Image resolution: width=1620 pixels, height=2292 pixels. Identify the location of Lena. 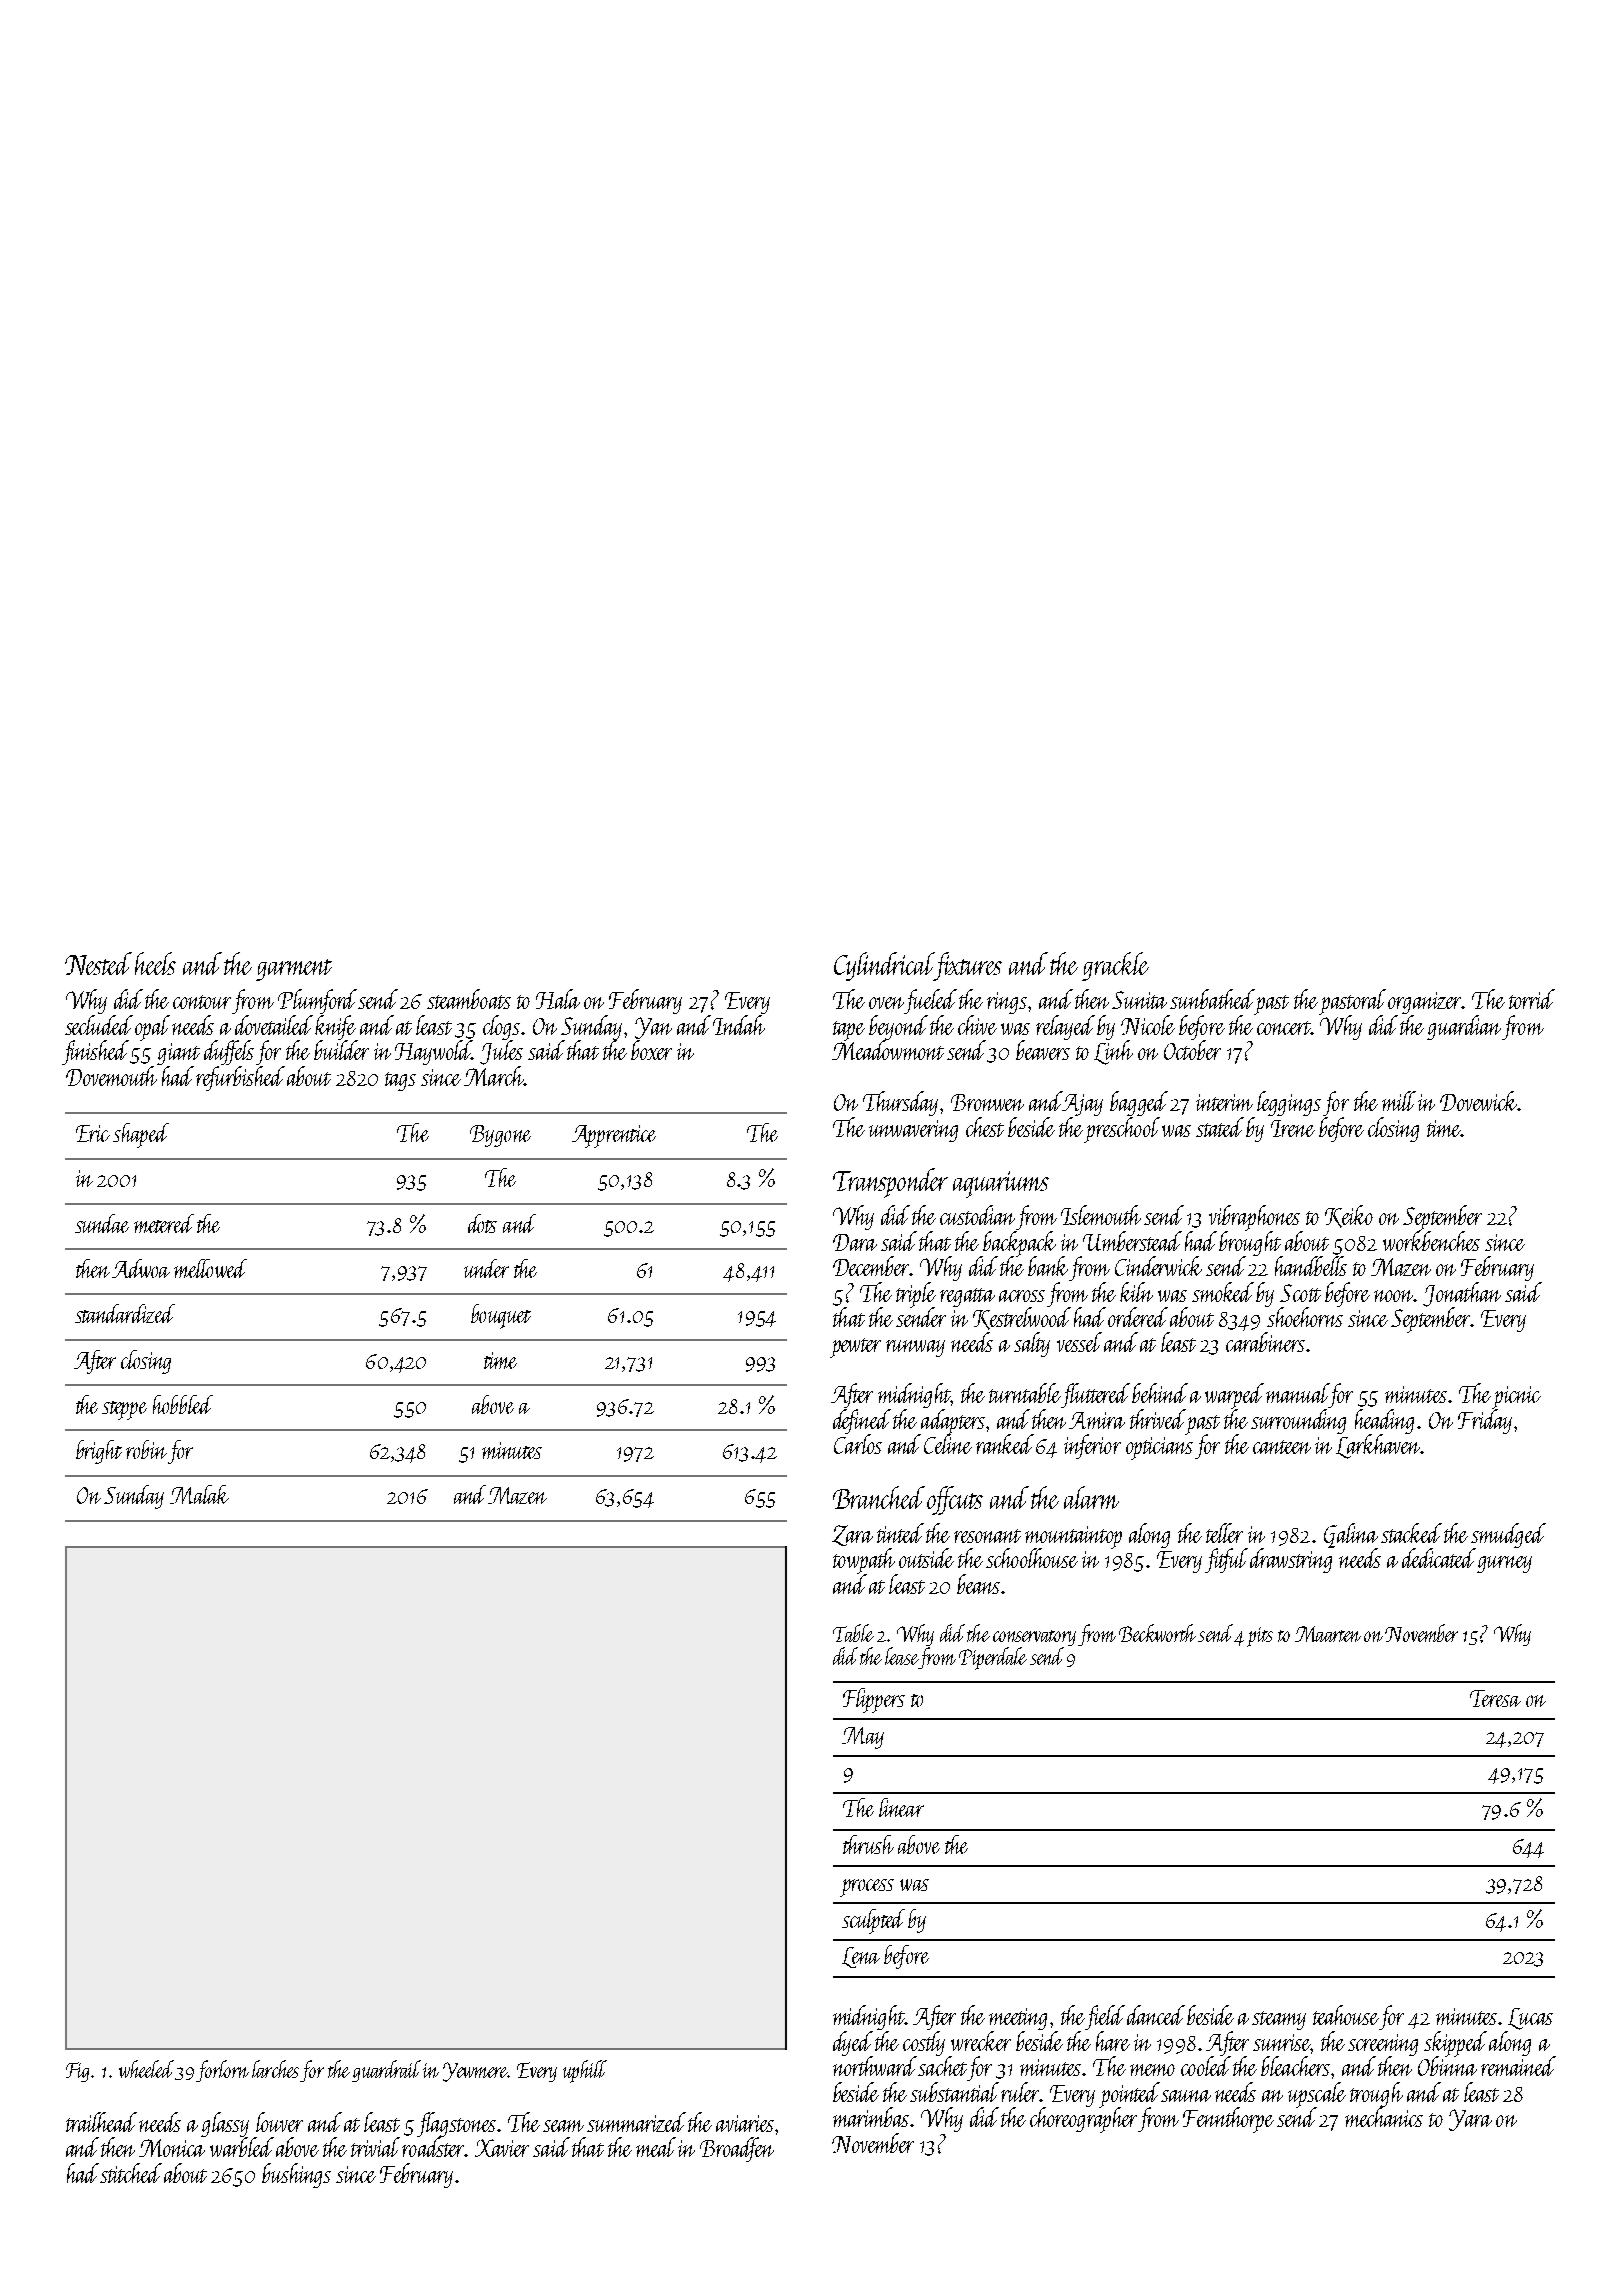
(861, 1957).
